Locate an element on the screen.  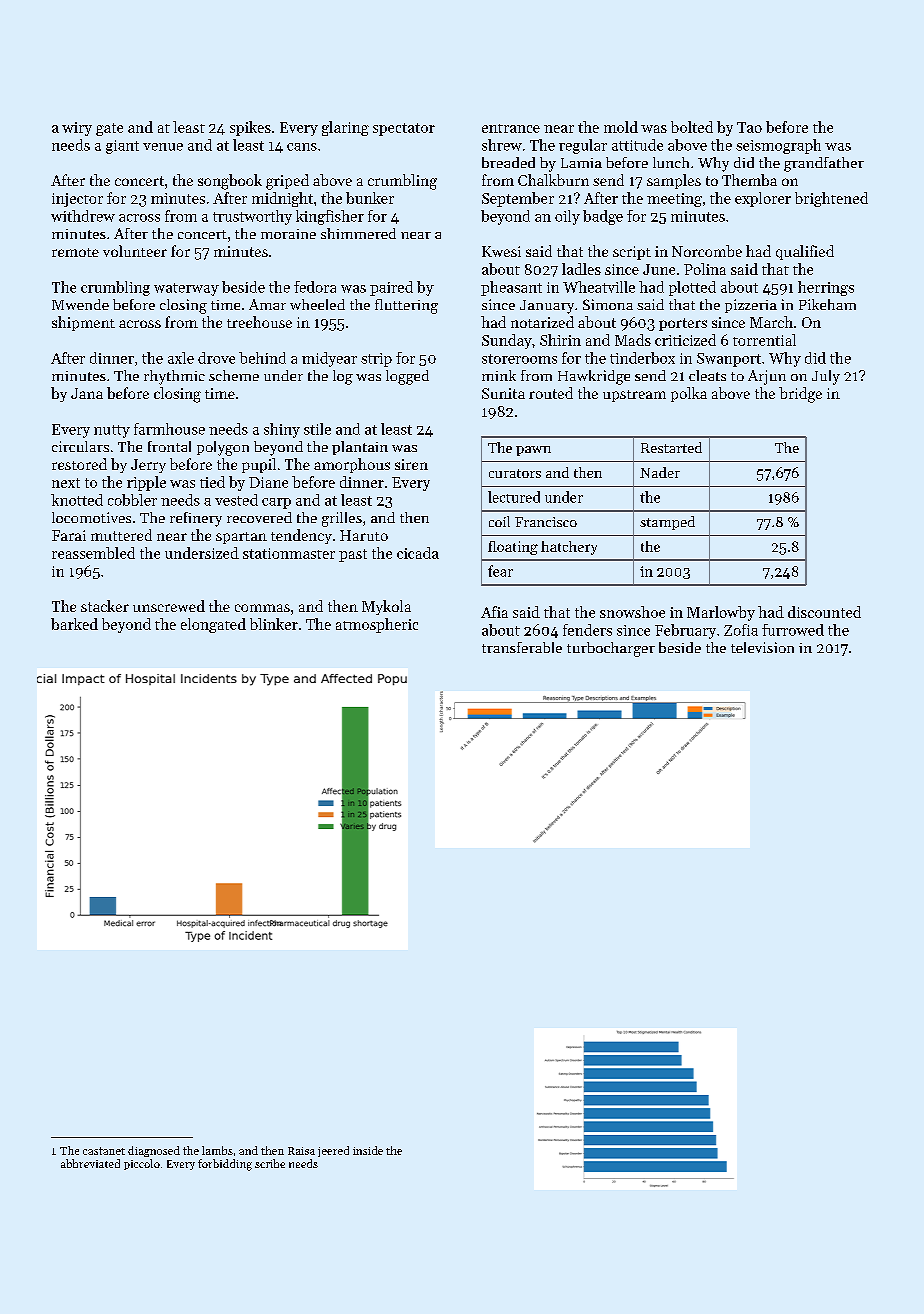
scribe is located at coordinates (270, 1163).
